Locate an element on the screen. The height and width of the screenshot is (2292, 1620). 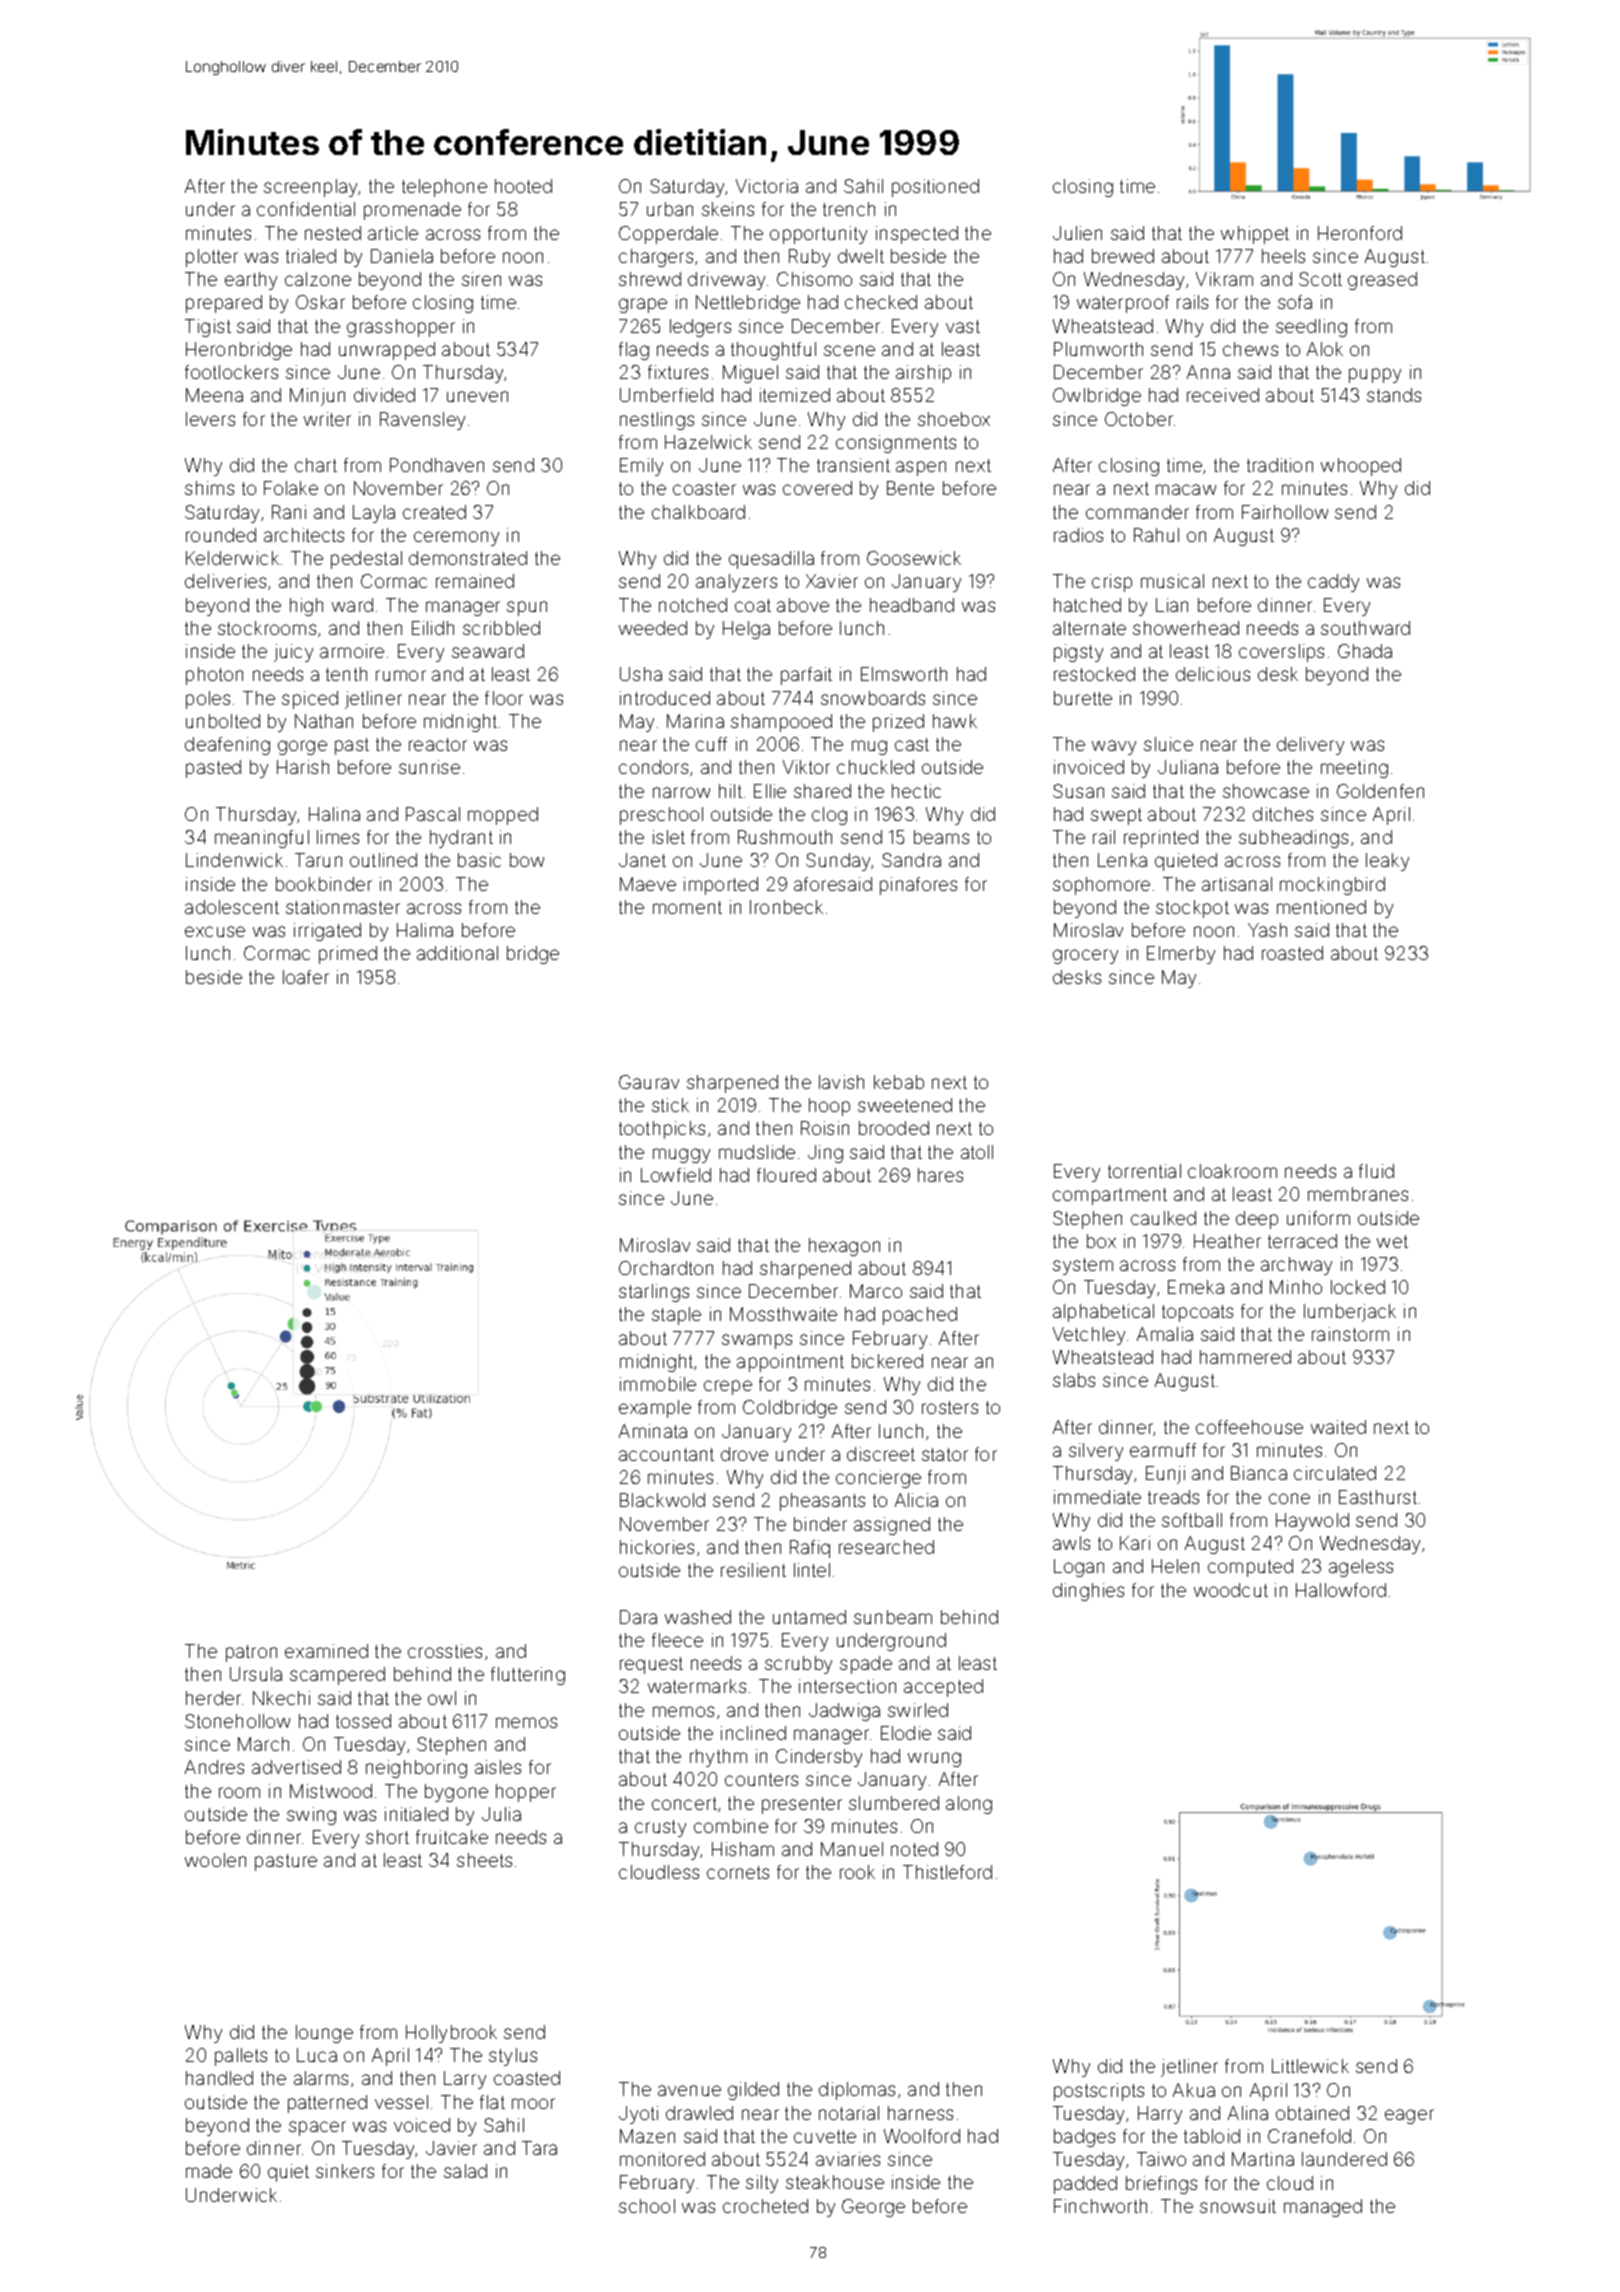
screenplay is located at coordinates (311, 188).
